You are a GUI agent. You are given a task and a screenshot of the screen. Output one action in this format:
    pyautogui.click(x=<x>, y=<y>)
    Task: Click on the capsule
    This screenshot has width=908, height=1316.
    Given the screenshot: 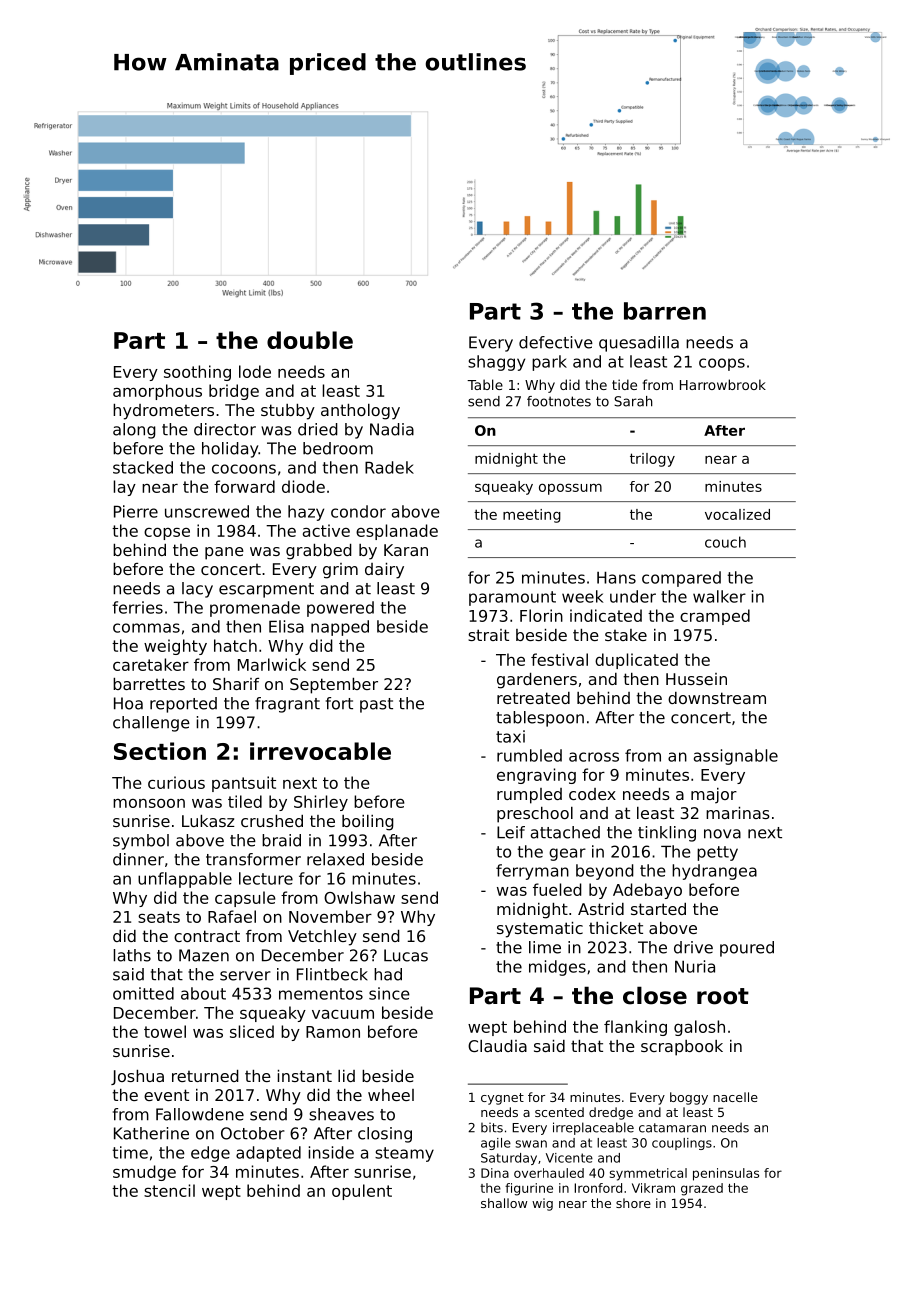 What is the action you would take?
    pyautogui.click(x=245, y=899)
